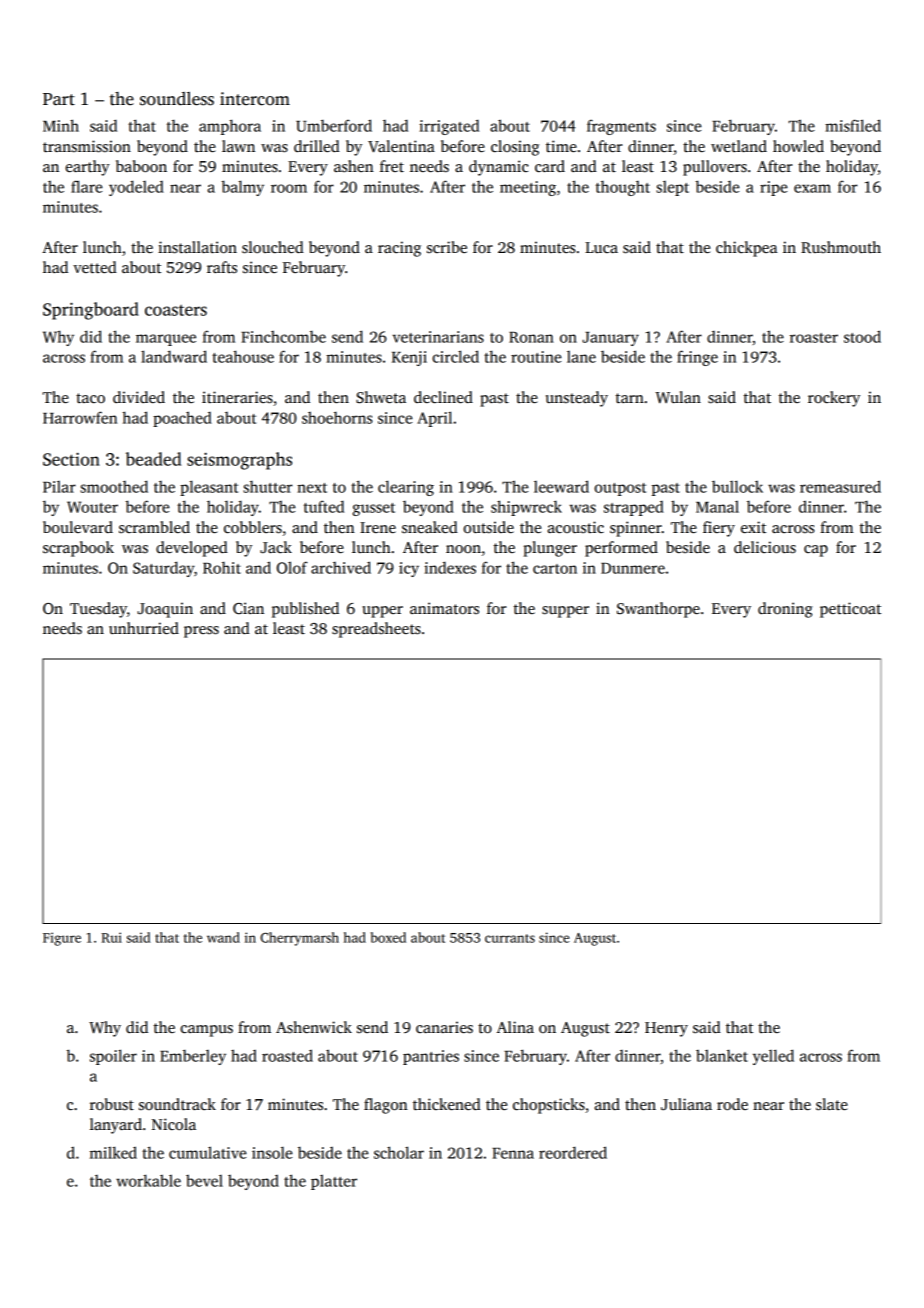 This document has width=924, height=1308. Describe the element at coordinates (113, 1057) in the document. I see `spoiler` at that location.
